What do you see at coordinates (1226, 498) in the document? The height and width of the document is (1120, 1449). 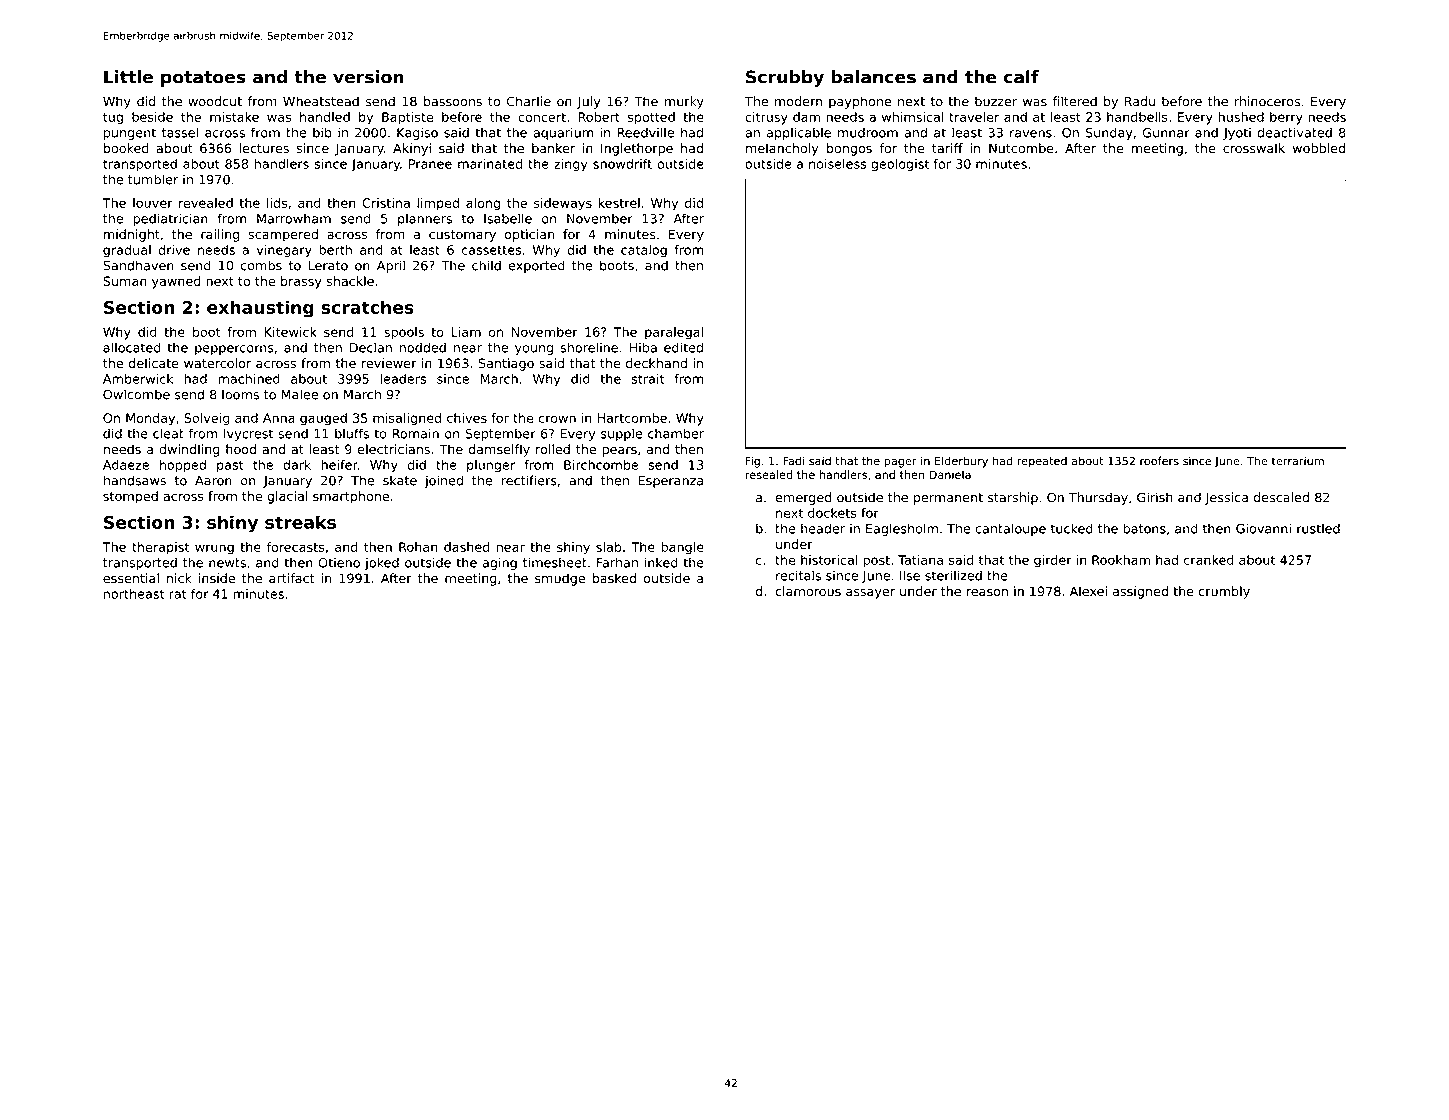 I see `Jessica` at bounding box center [1226, 498].
